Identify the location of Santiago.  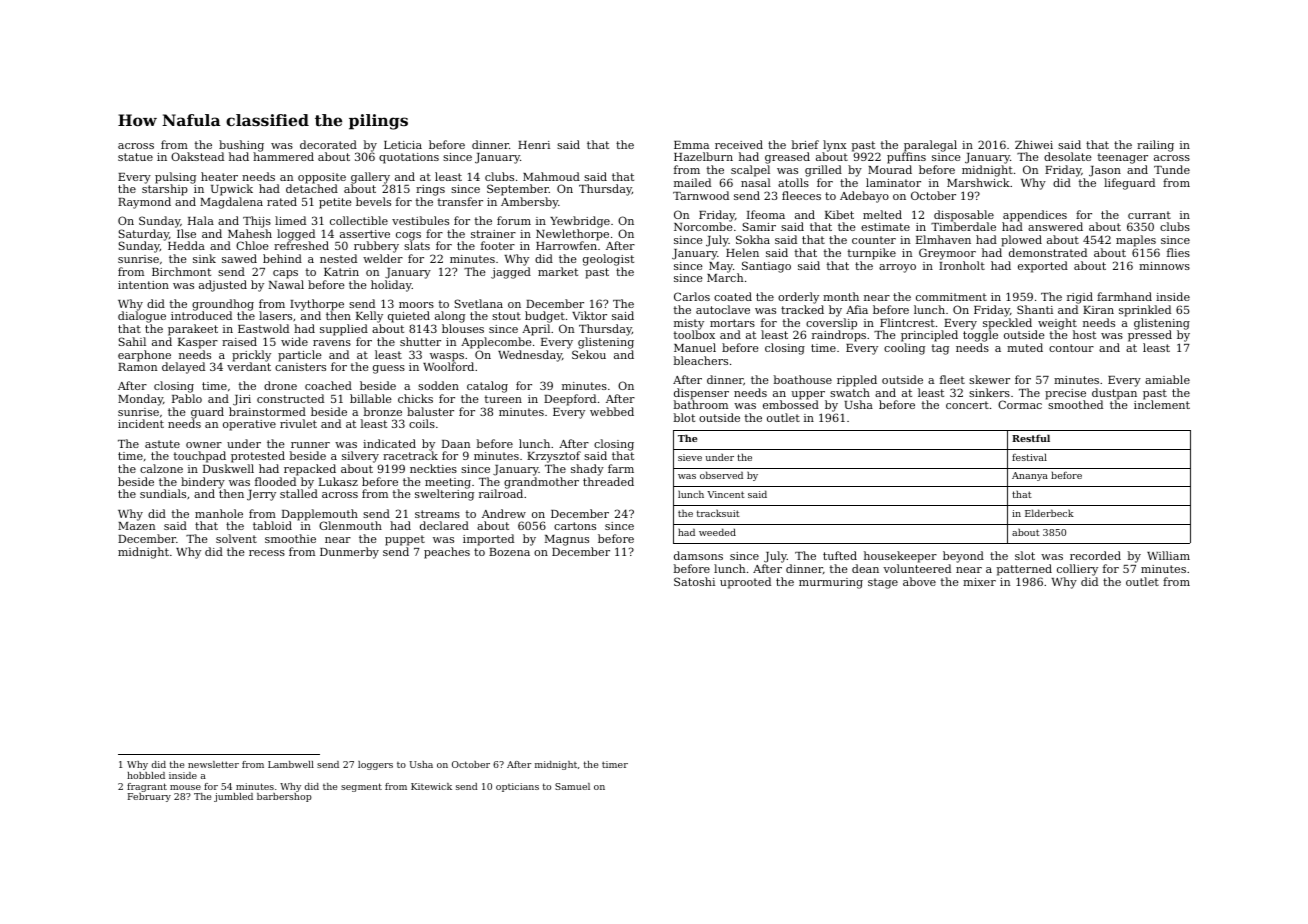
(766, 267).
